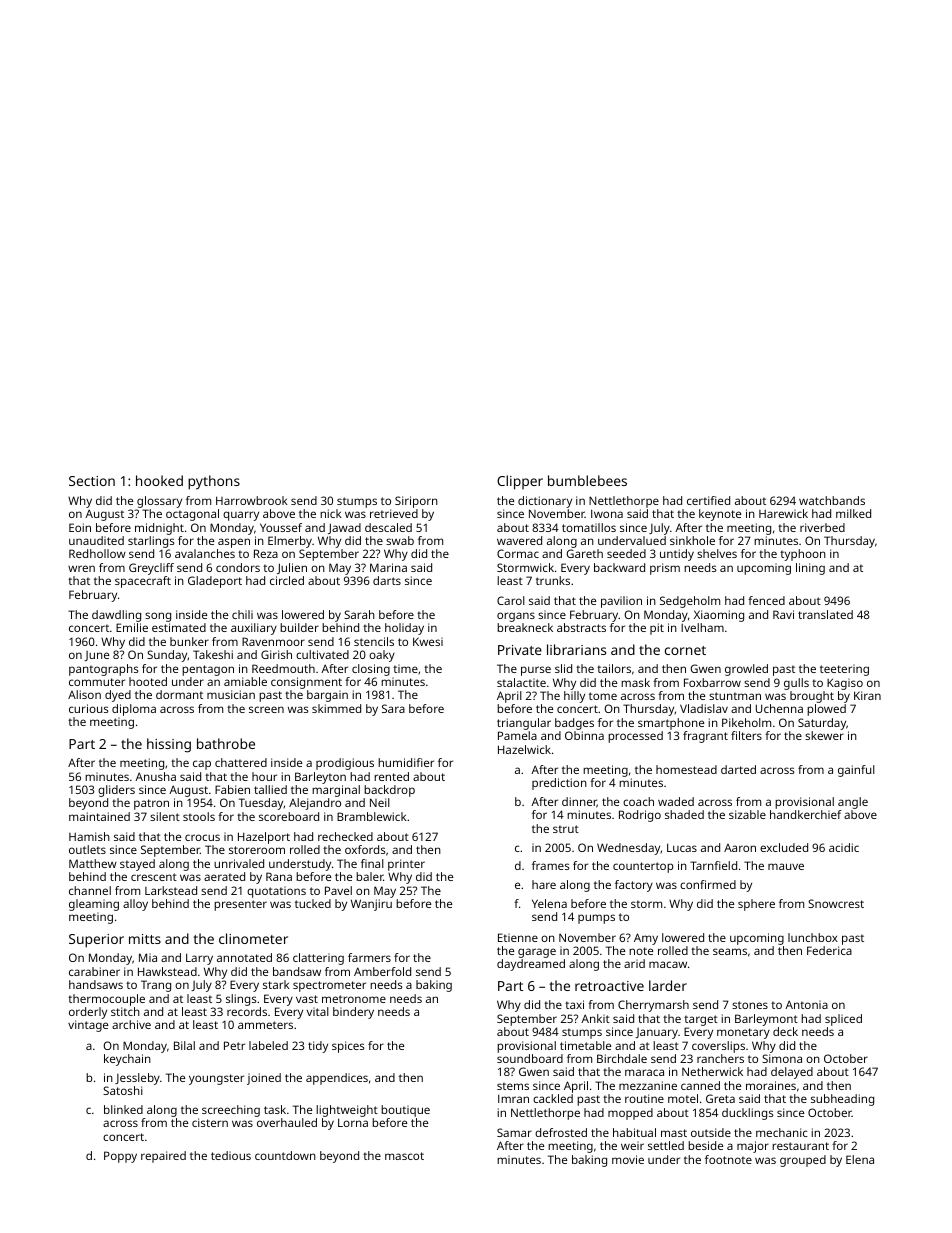  I want to click on Sedgeholm, so click(690, 602).
